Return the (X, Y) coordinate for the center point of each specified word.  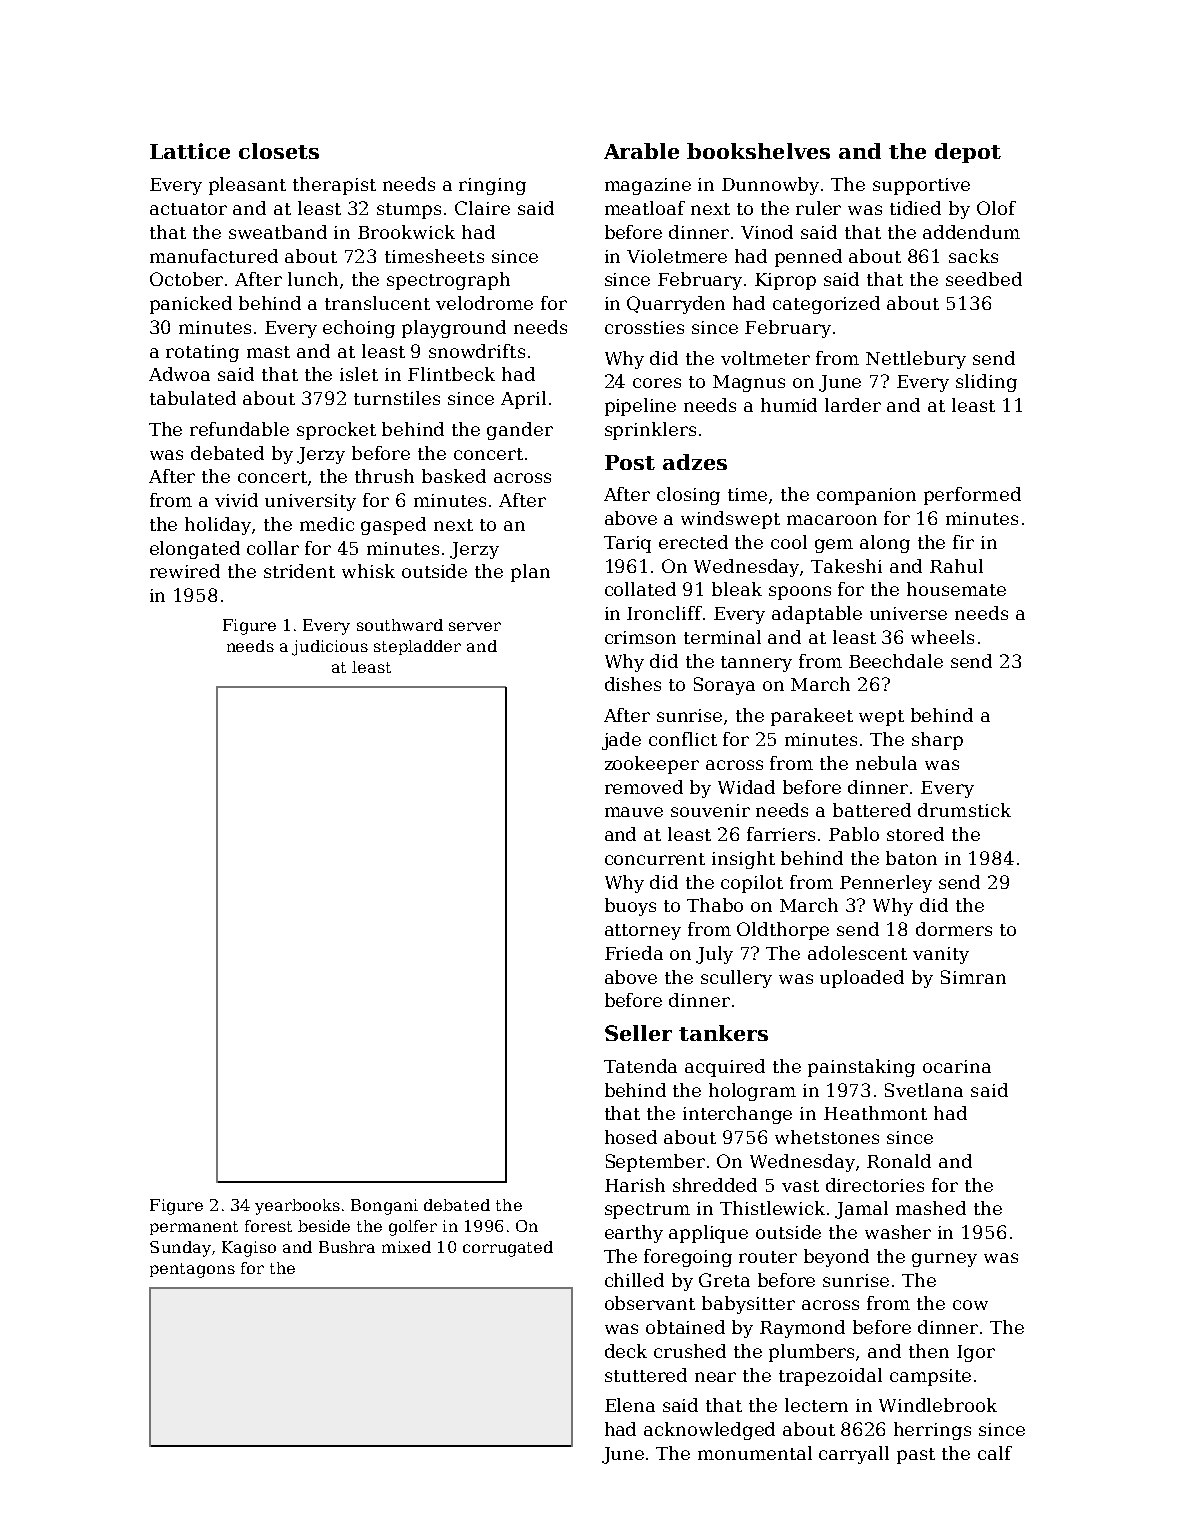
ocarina (957, 1066)
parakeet (812, 717)
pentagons (192, 1270)
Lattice (190, 151)
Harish (635, 1185)
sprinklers (650, 431)
